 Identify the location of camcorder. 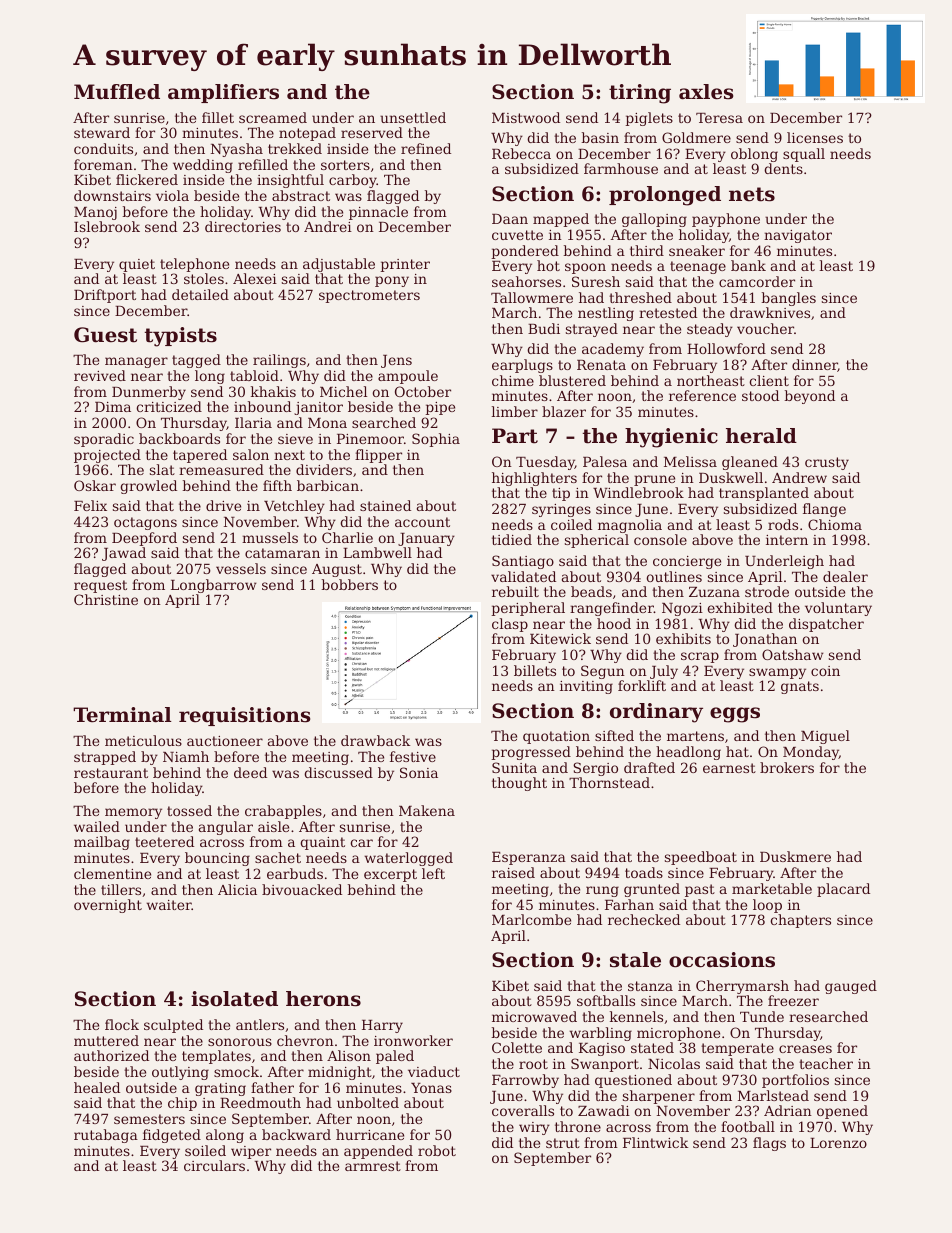
(757, 281).
